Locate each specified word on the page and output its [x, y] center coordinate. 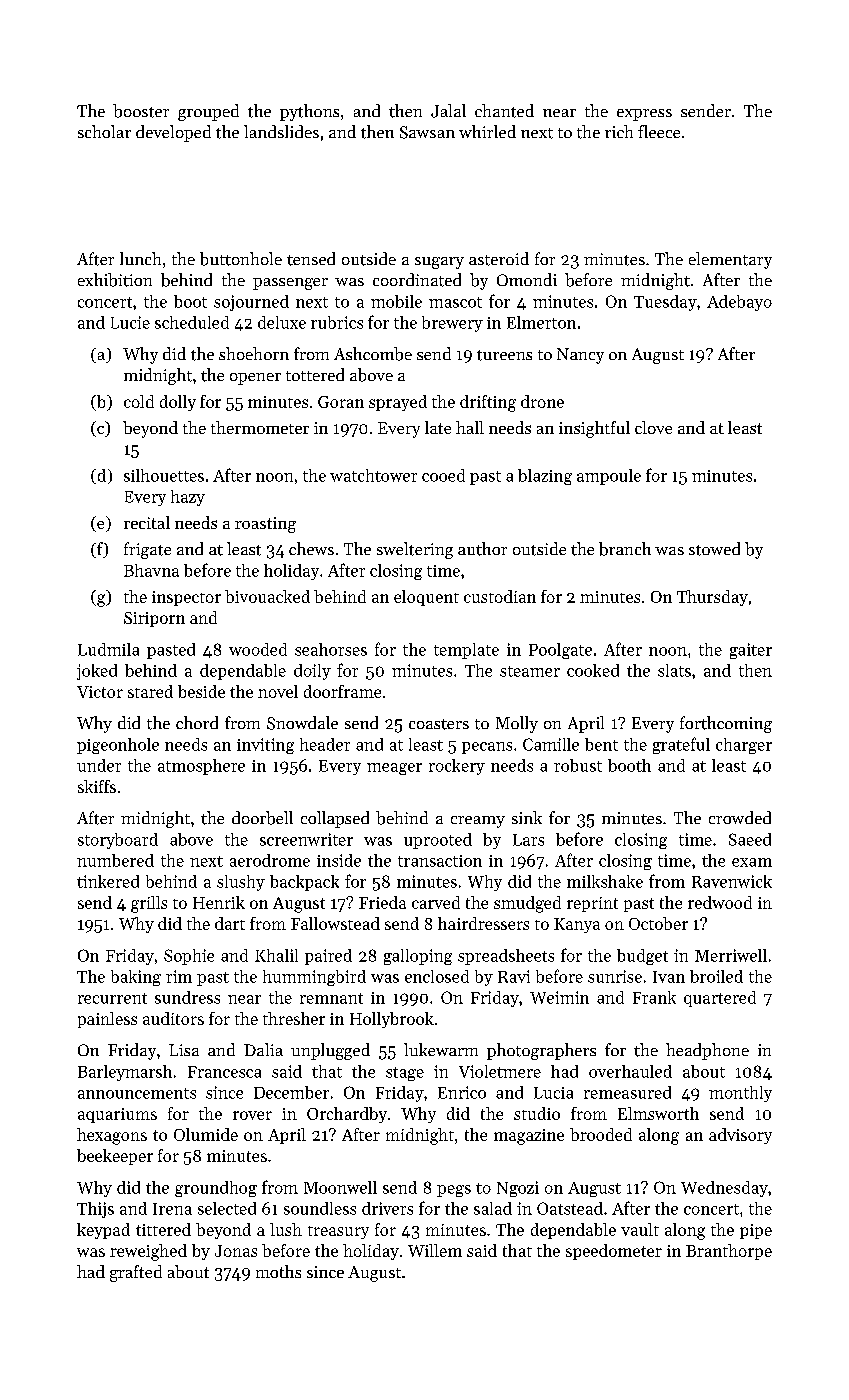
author [482, 549]
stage [405, 1074]
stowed [714, 549]
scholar [104, 131]
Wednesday [724, 1189]
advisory [740, 1136]
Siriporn [154, 619]
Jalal [448, 111]
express [644, 115]
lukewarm [441, 1049]
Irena [172, 1209]
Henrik [219, 902]
